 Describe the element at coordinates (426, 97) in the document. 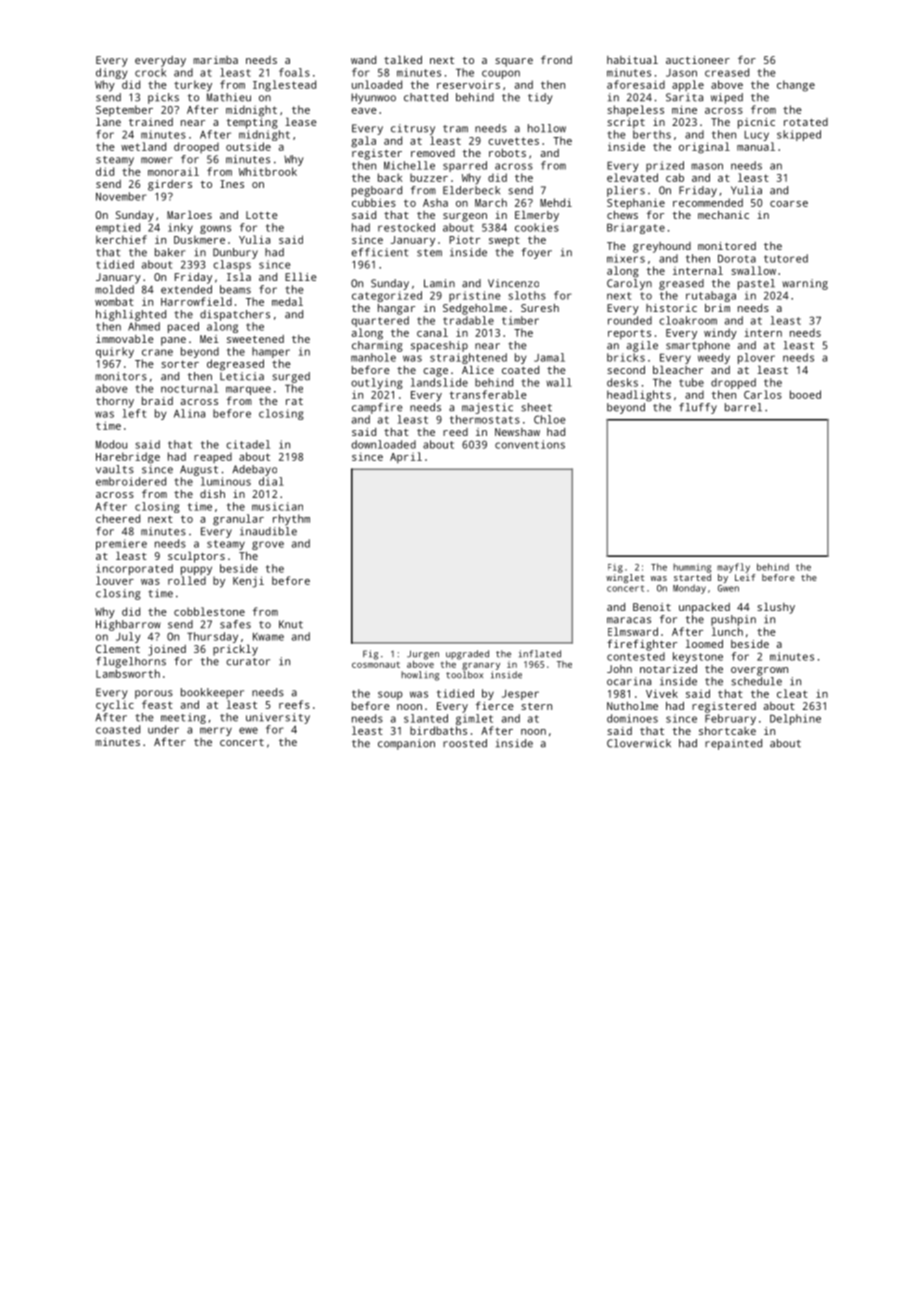

I see `chatted` at that location.
